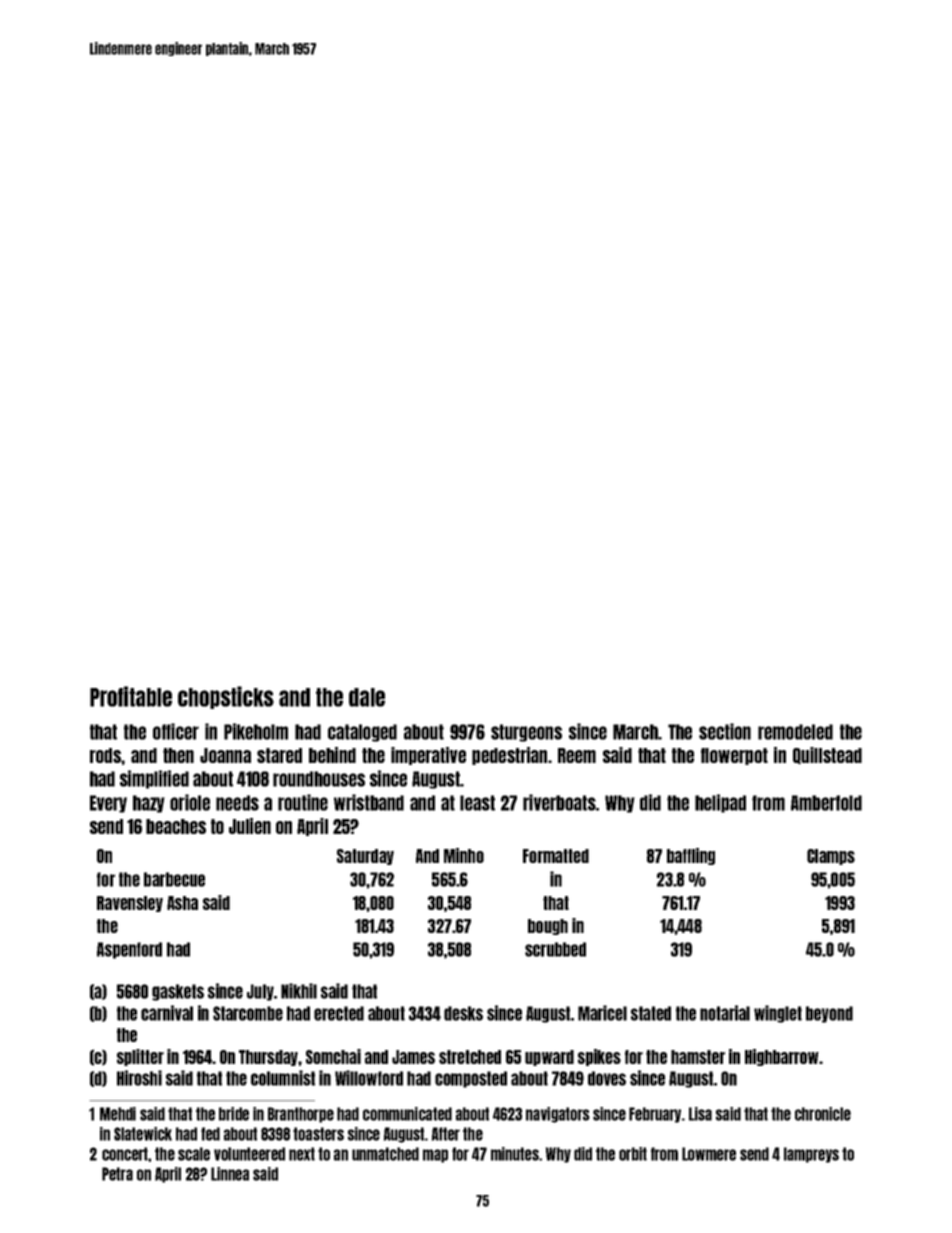 This page has width=952, height=1233. I want to click on Linnea, so click(230, 1174).
